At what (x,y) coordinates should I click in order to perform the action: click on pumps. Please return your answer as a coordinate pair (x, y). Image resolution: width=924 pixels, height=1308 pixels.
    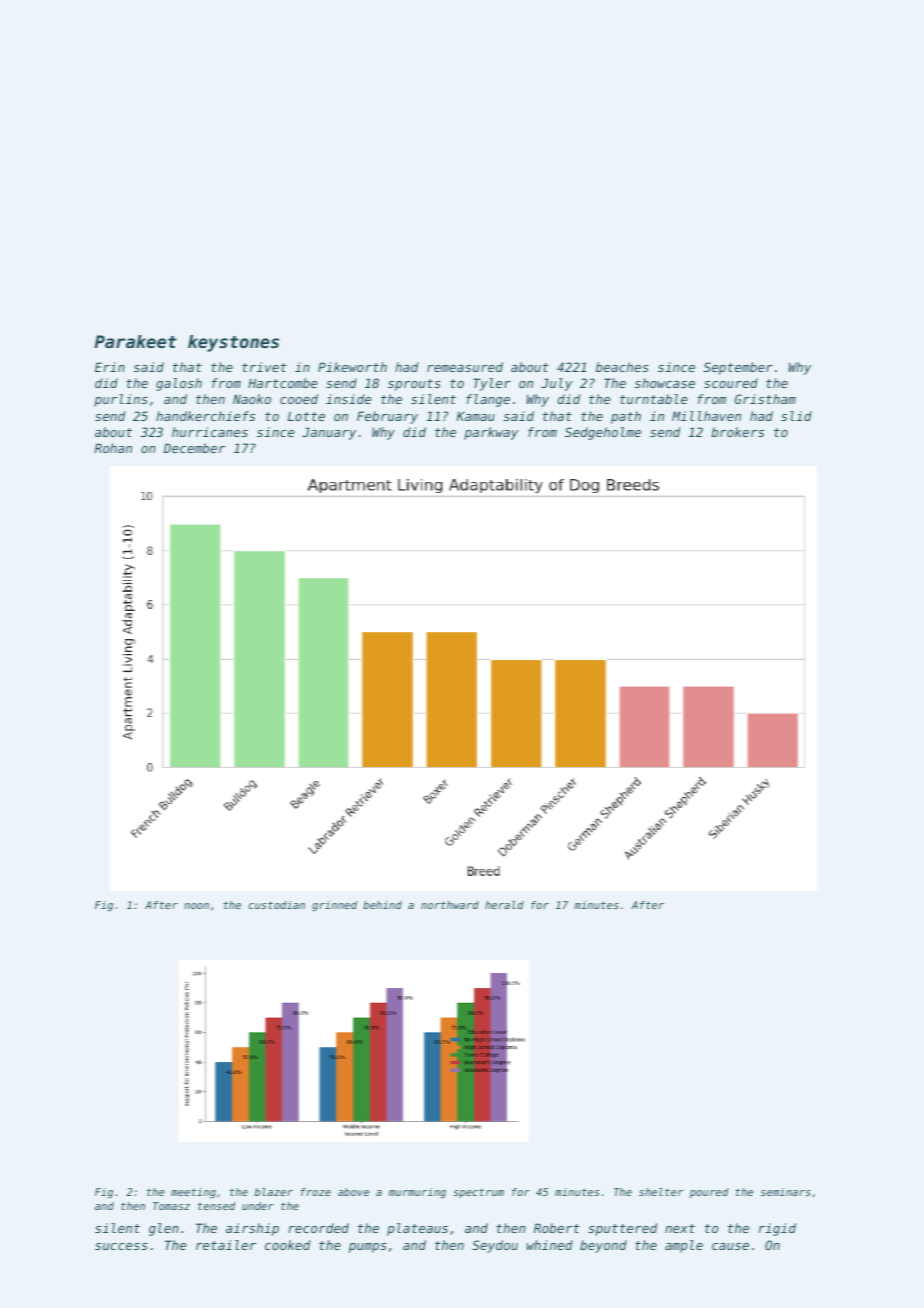
    Looking at the image, I should click on (368, 1248).
